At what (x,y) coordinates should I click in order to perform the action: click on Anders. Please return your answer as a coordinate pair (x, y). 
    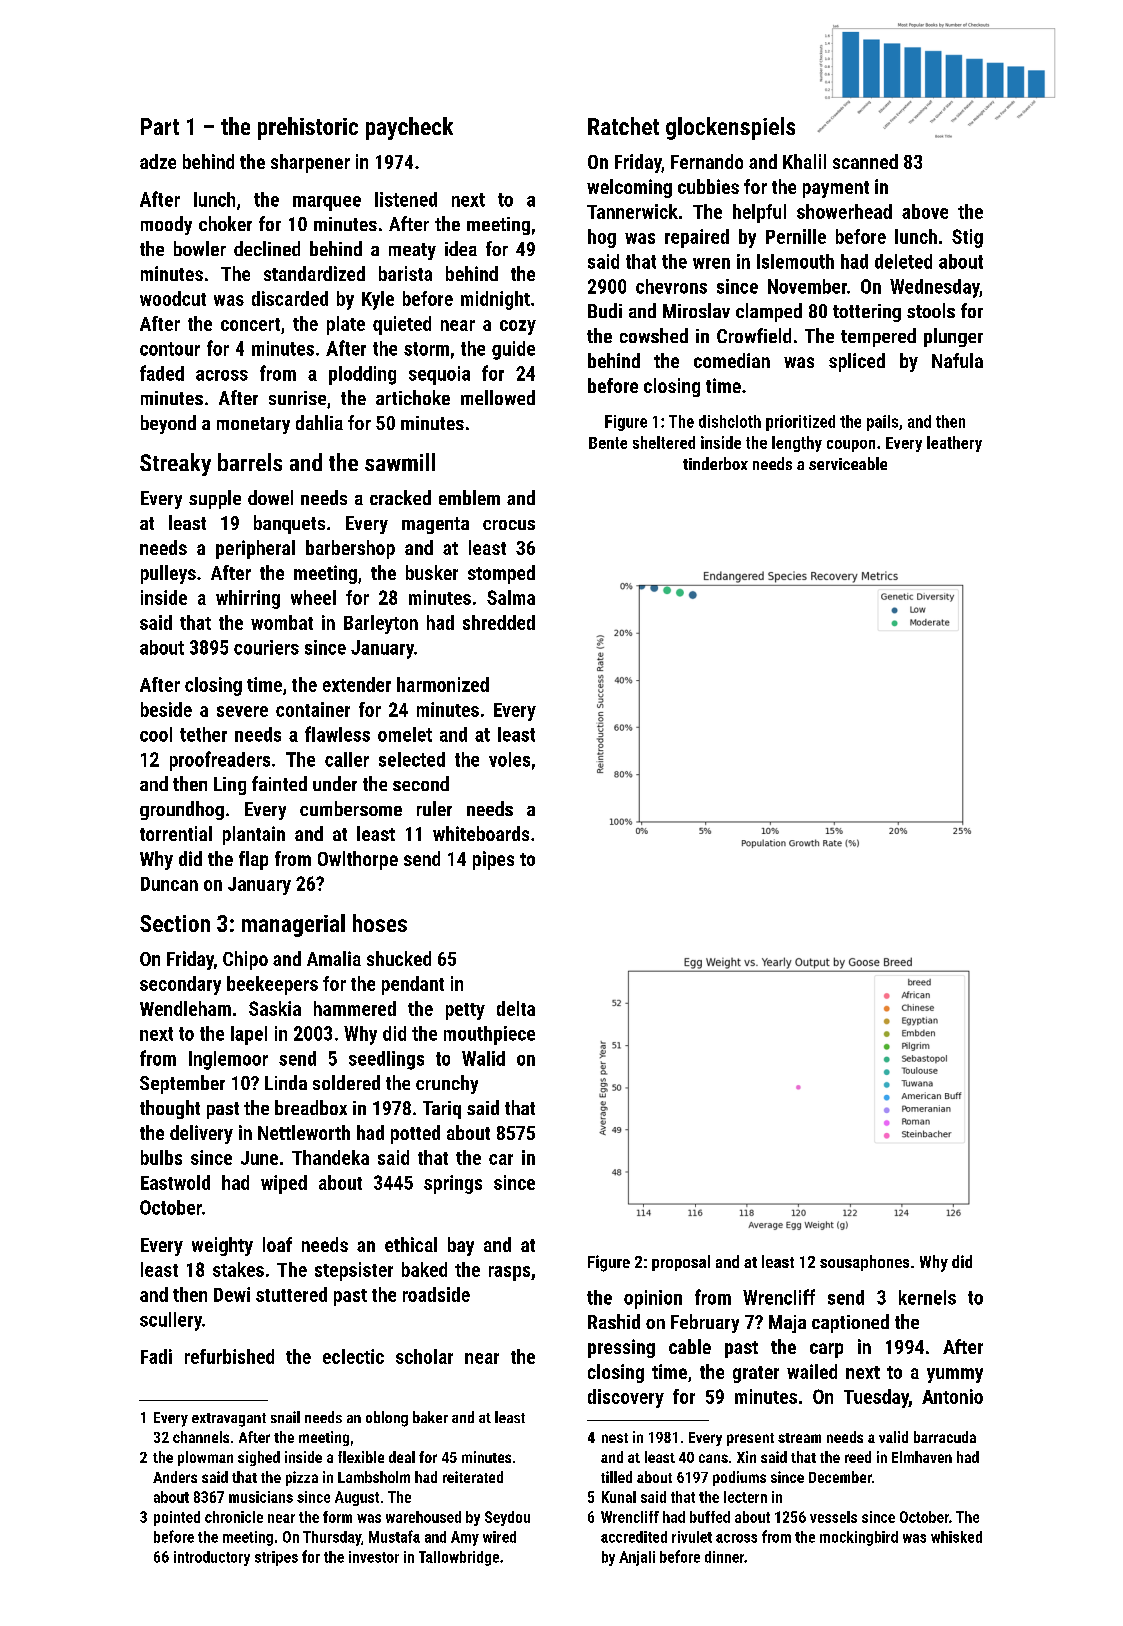
    Looking at the image, I should click on (175, 1477).
